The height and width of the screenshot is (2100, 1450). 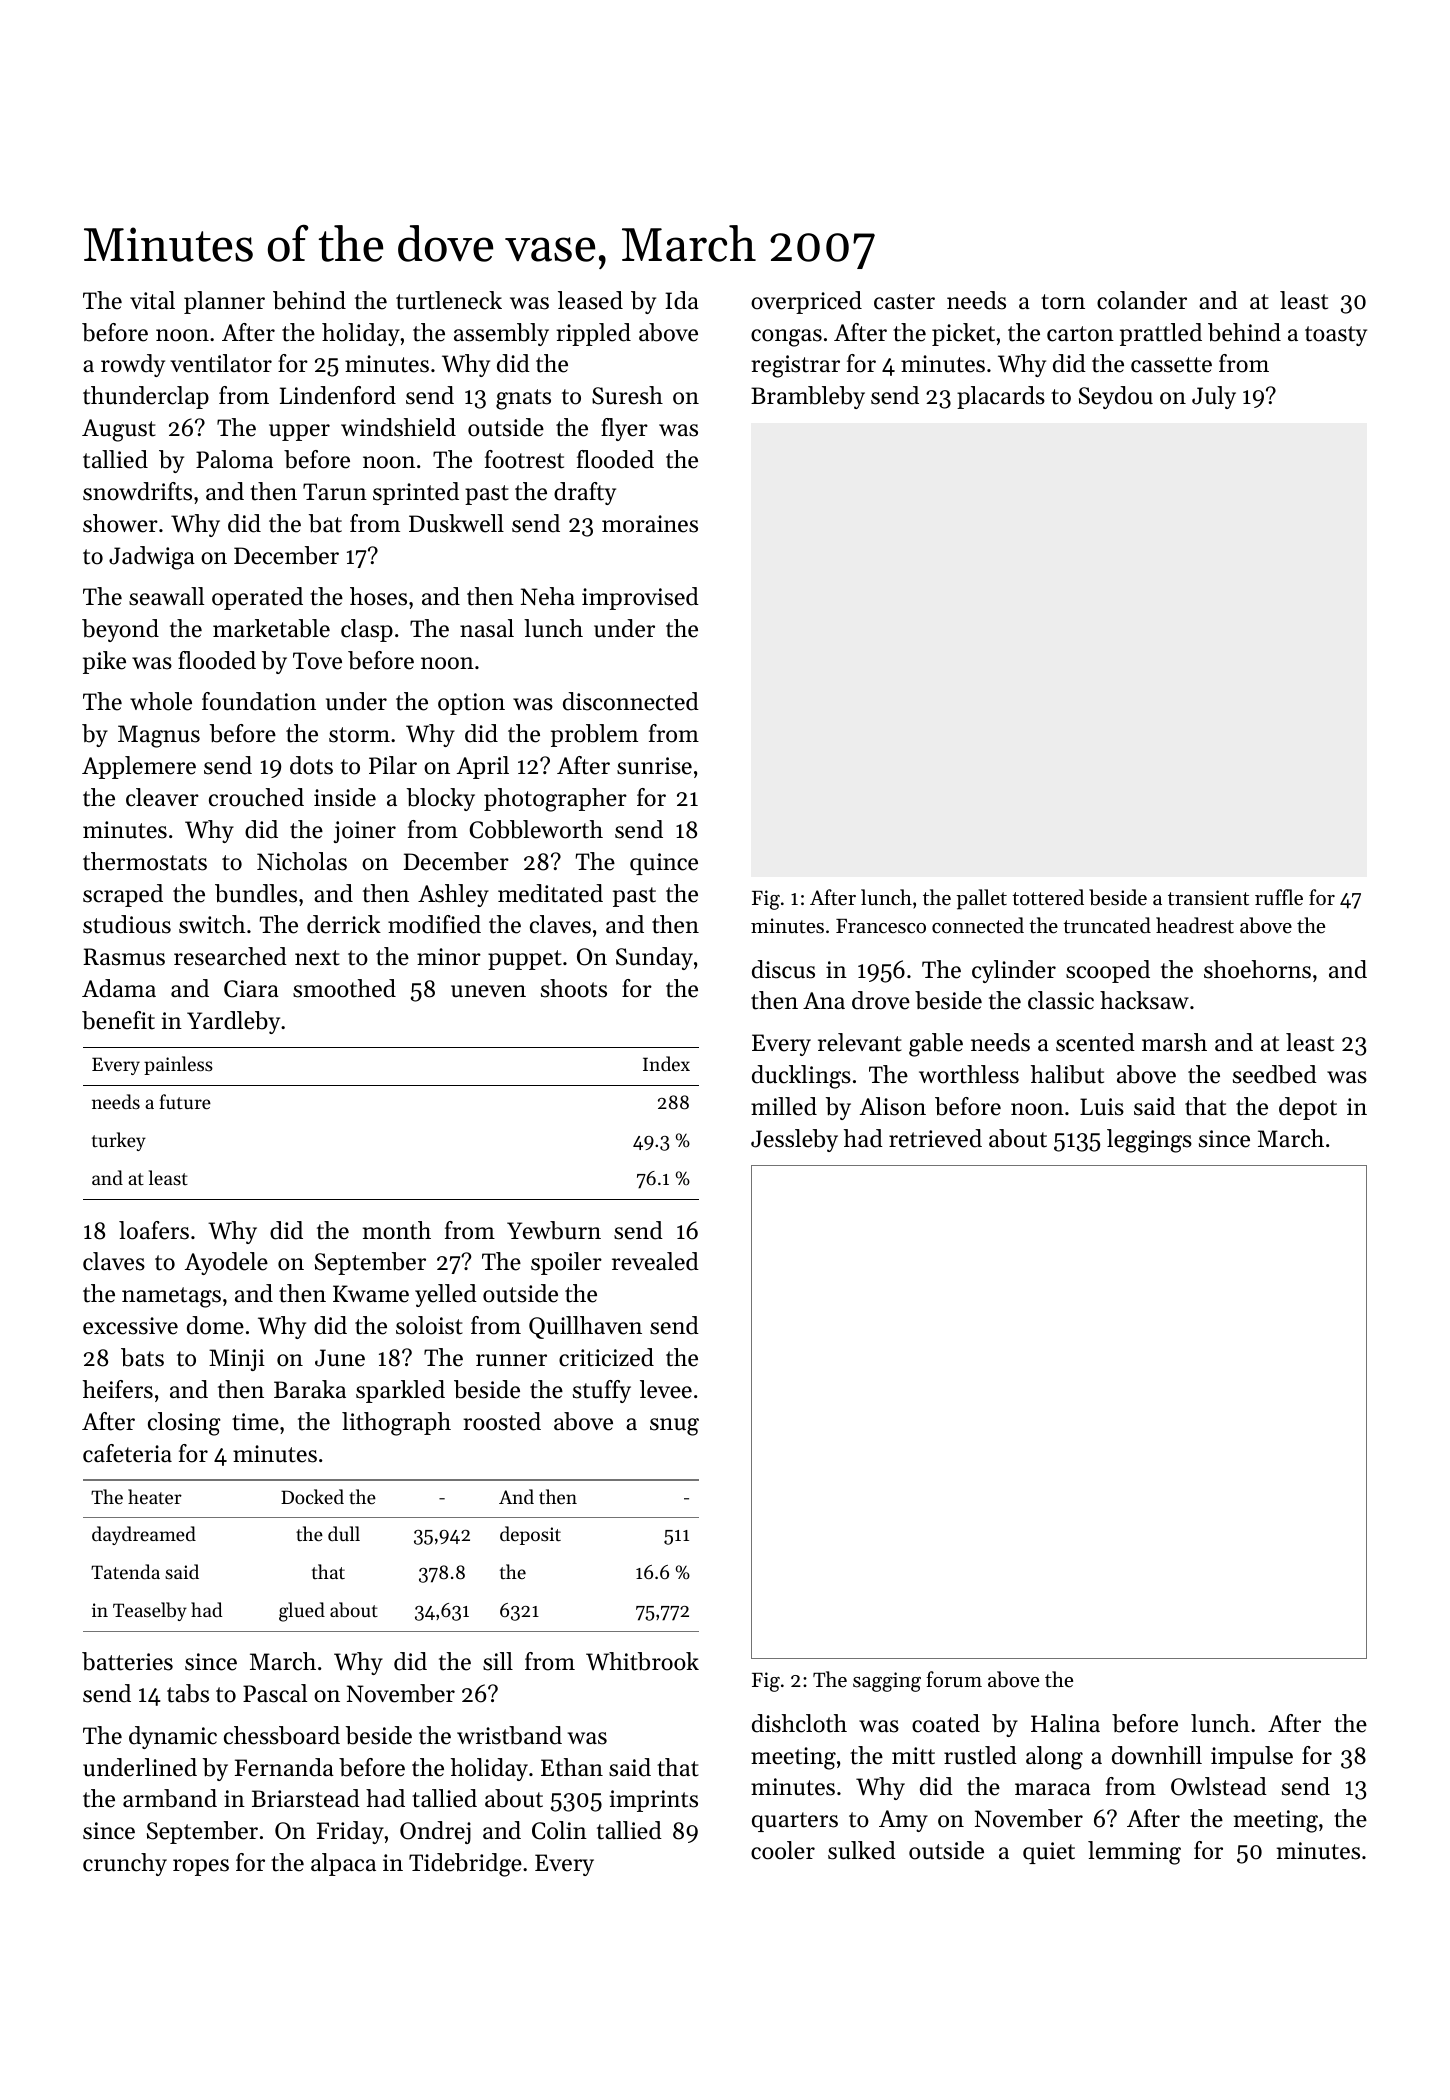 I want to click on Suresh, so click(x=627, y=395).
